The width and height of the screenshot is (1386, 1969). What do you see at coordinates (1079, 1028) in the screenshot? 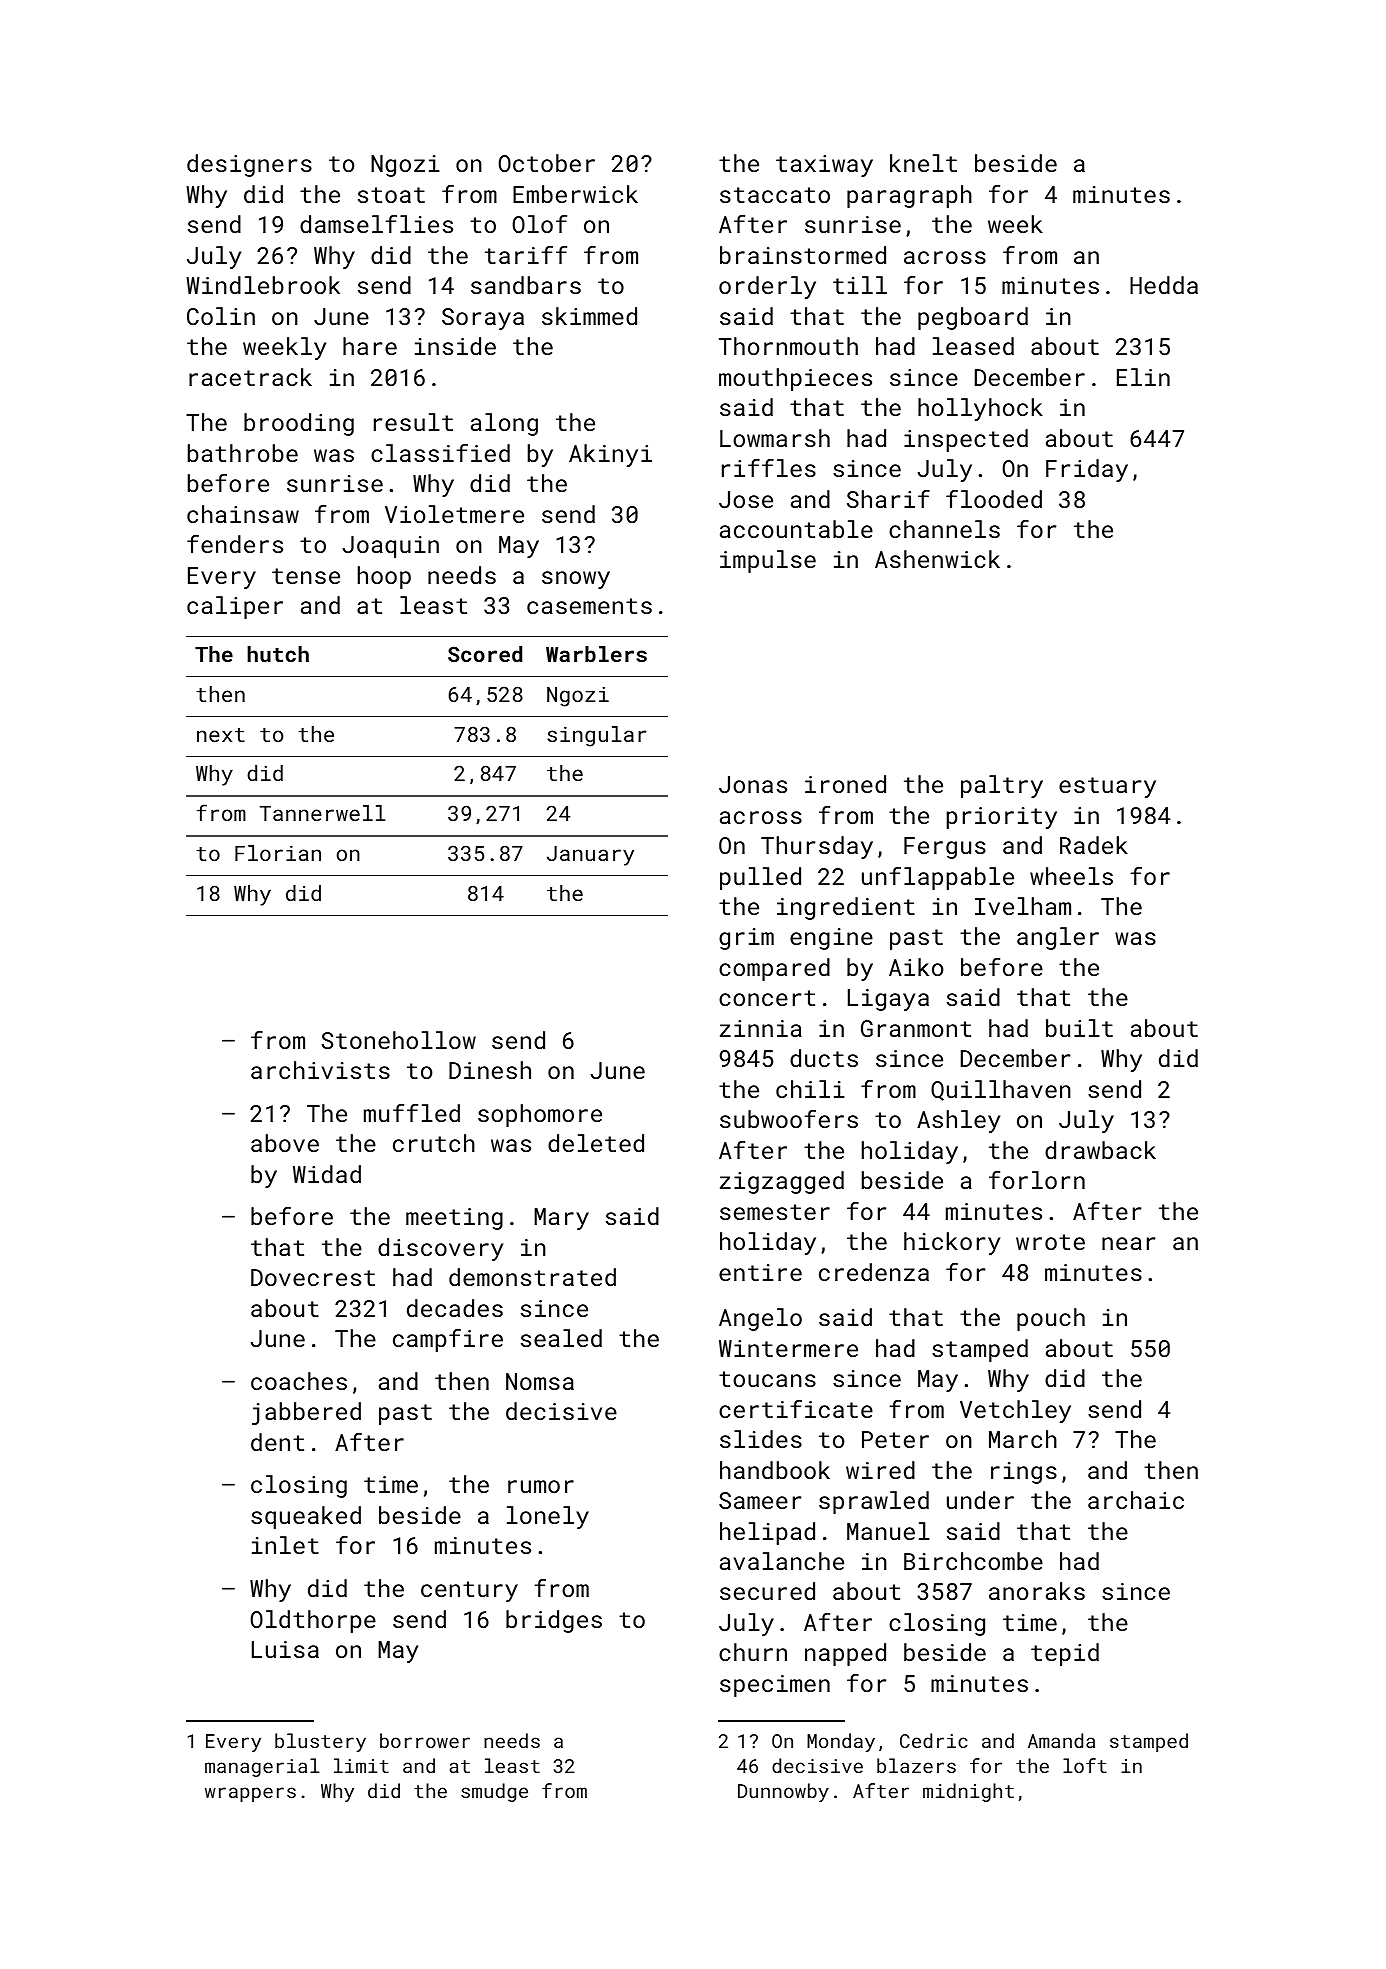
I see `built` at bounding box center [1079, 1028].
